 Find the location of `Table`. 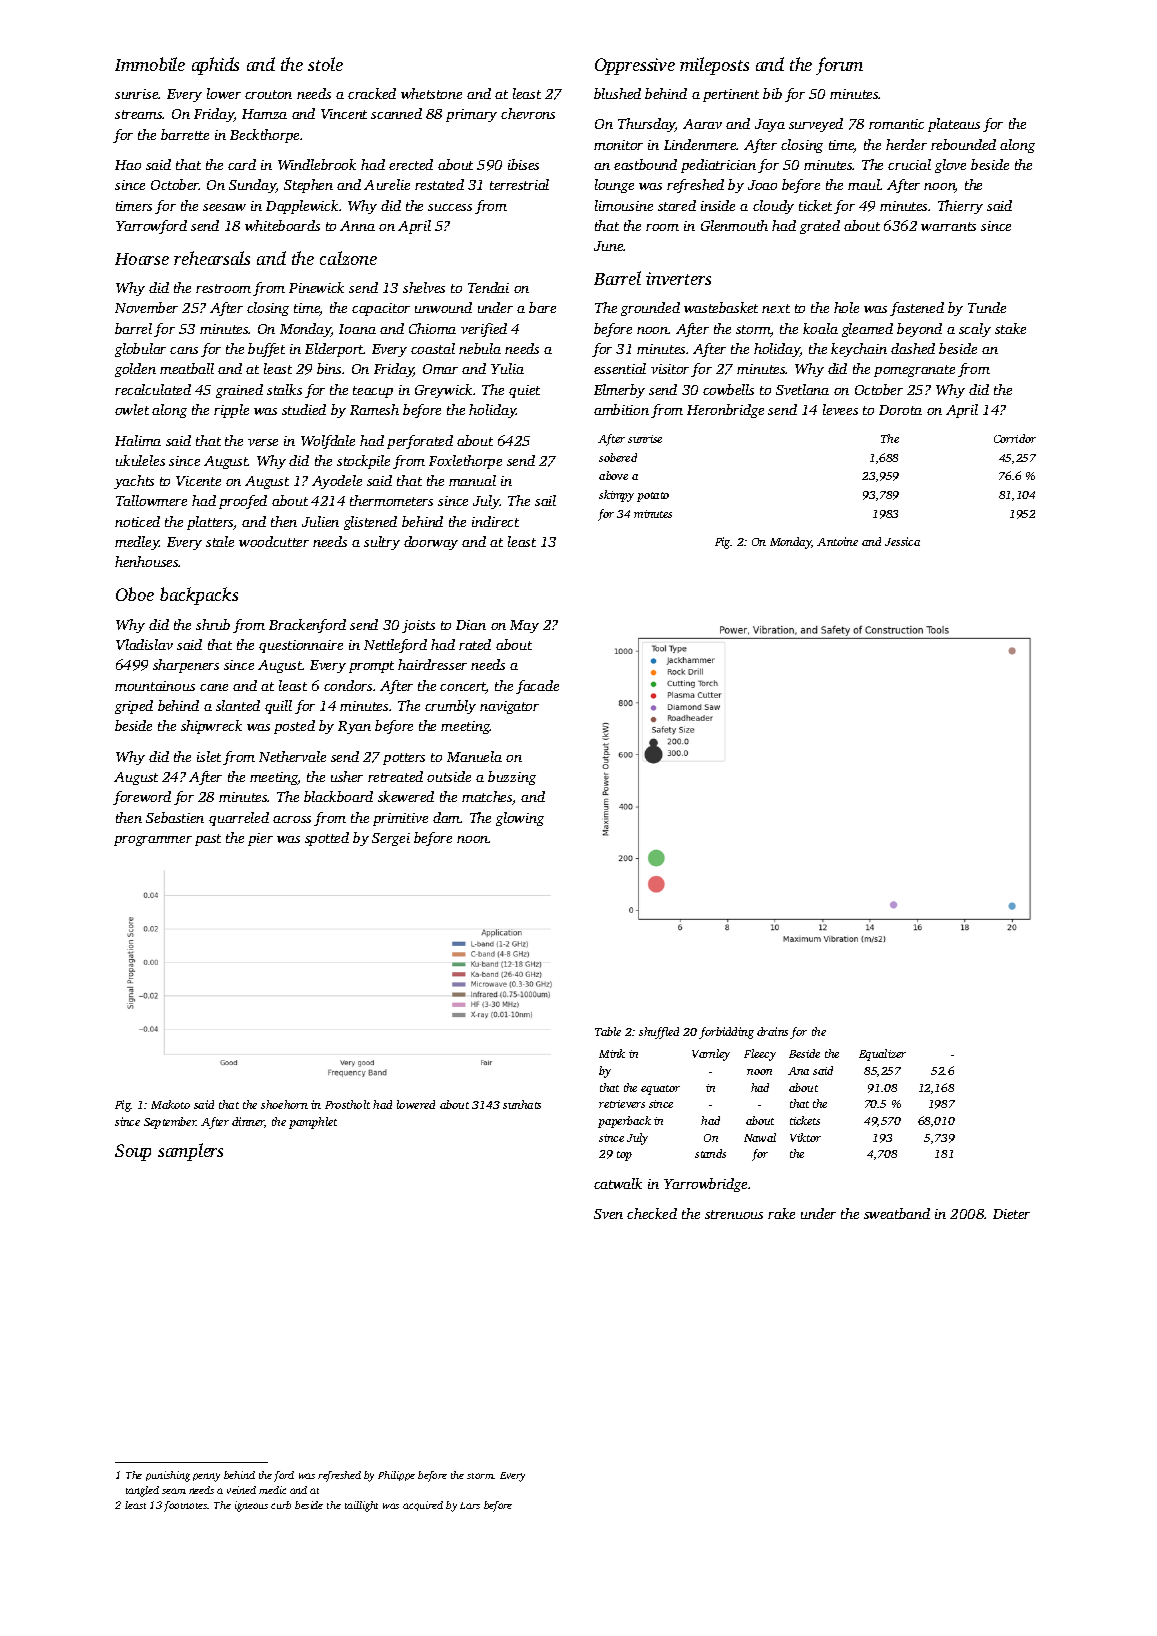

Table is located at coordinates (608, 1031).
